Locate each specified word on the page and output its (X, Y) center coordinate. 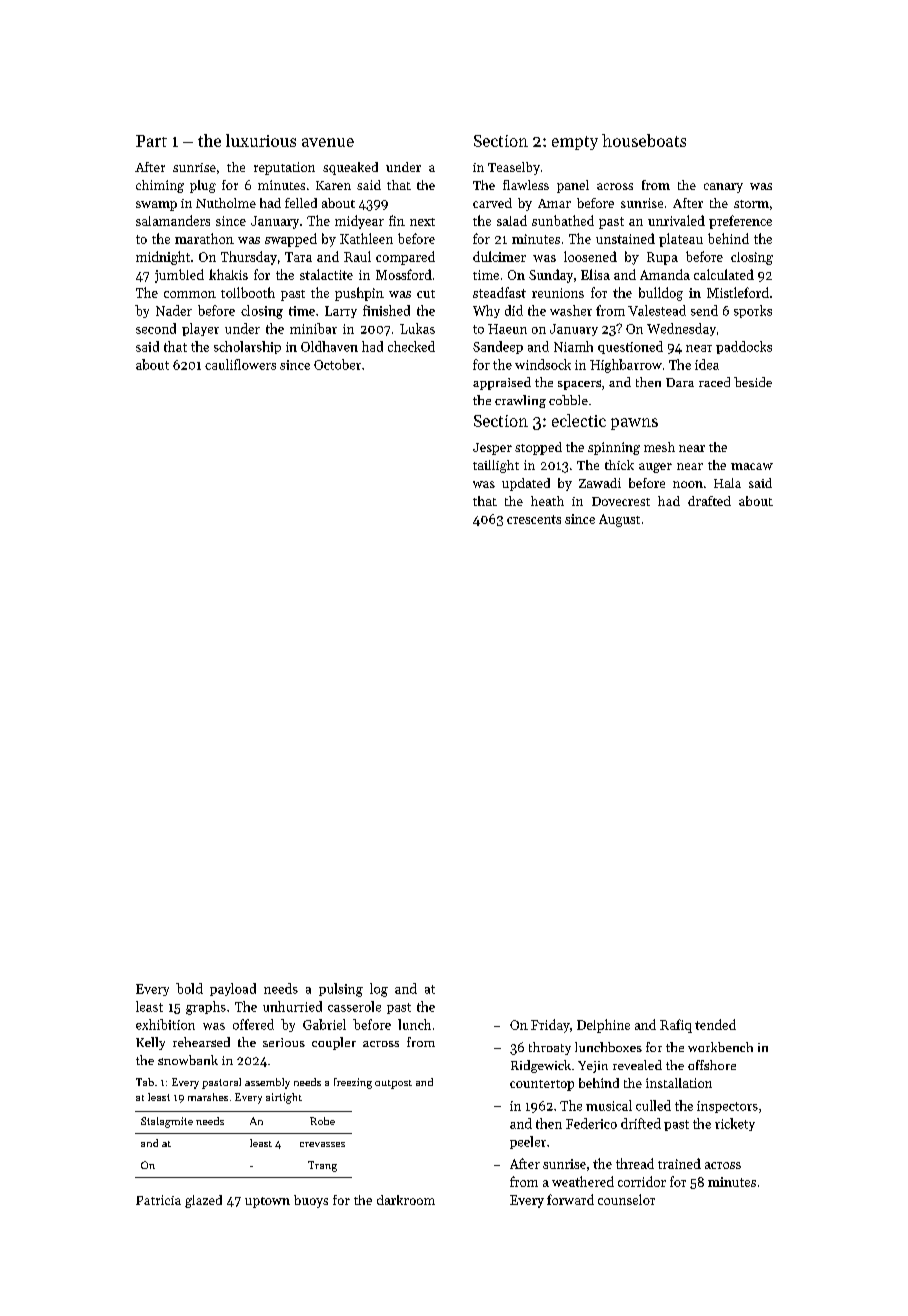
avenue (328, 142)
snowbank (188, 1060)
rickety (735, 1124)
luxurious (261, 140)
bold (189, 988)
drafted (709, 501)
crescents (534, 519)
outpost (393, 1084)
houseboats (644, 140)
